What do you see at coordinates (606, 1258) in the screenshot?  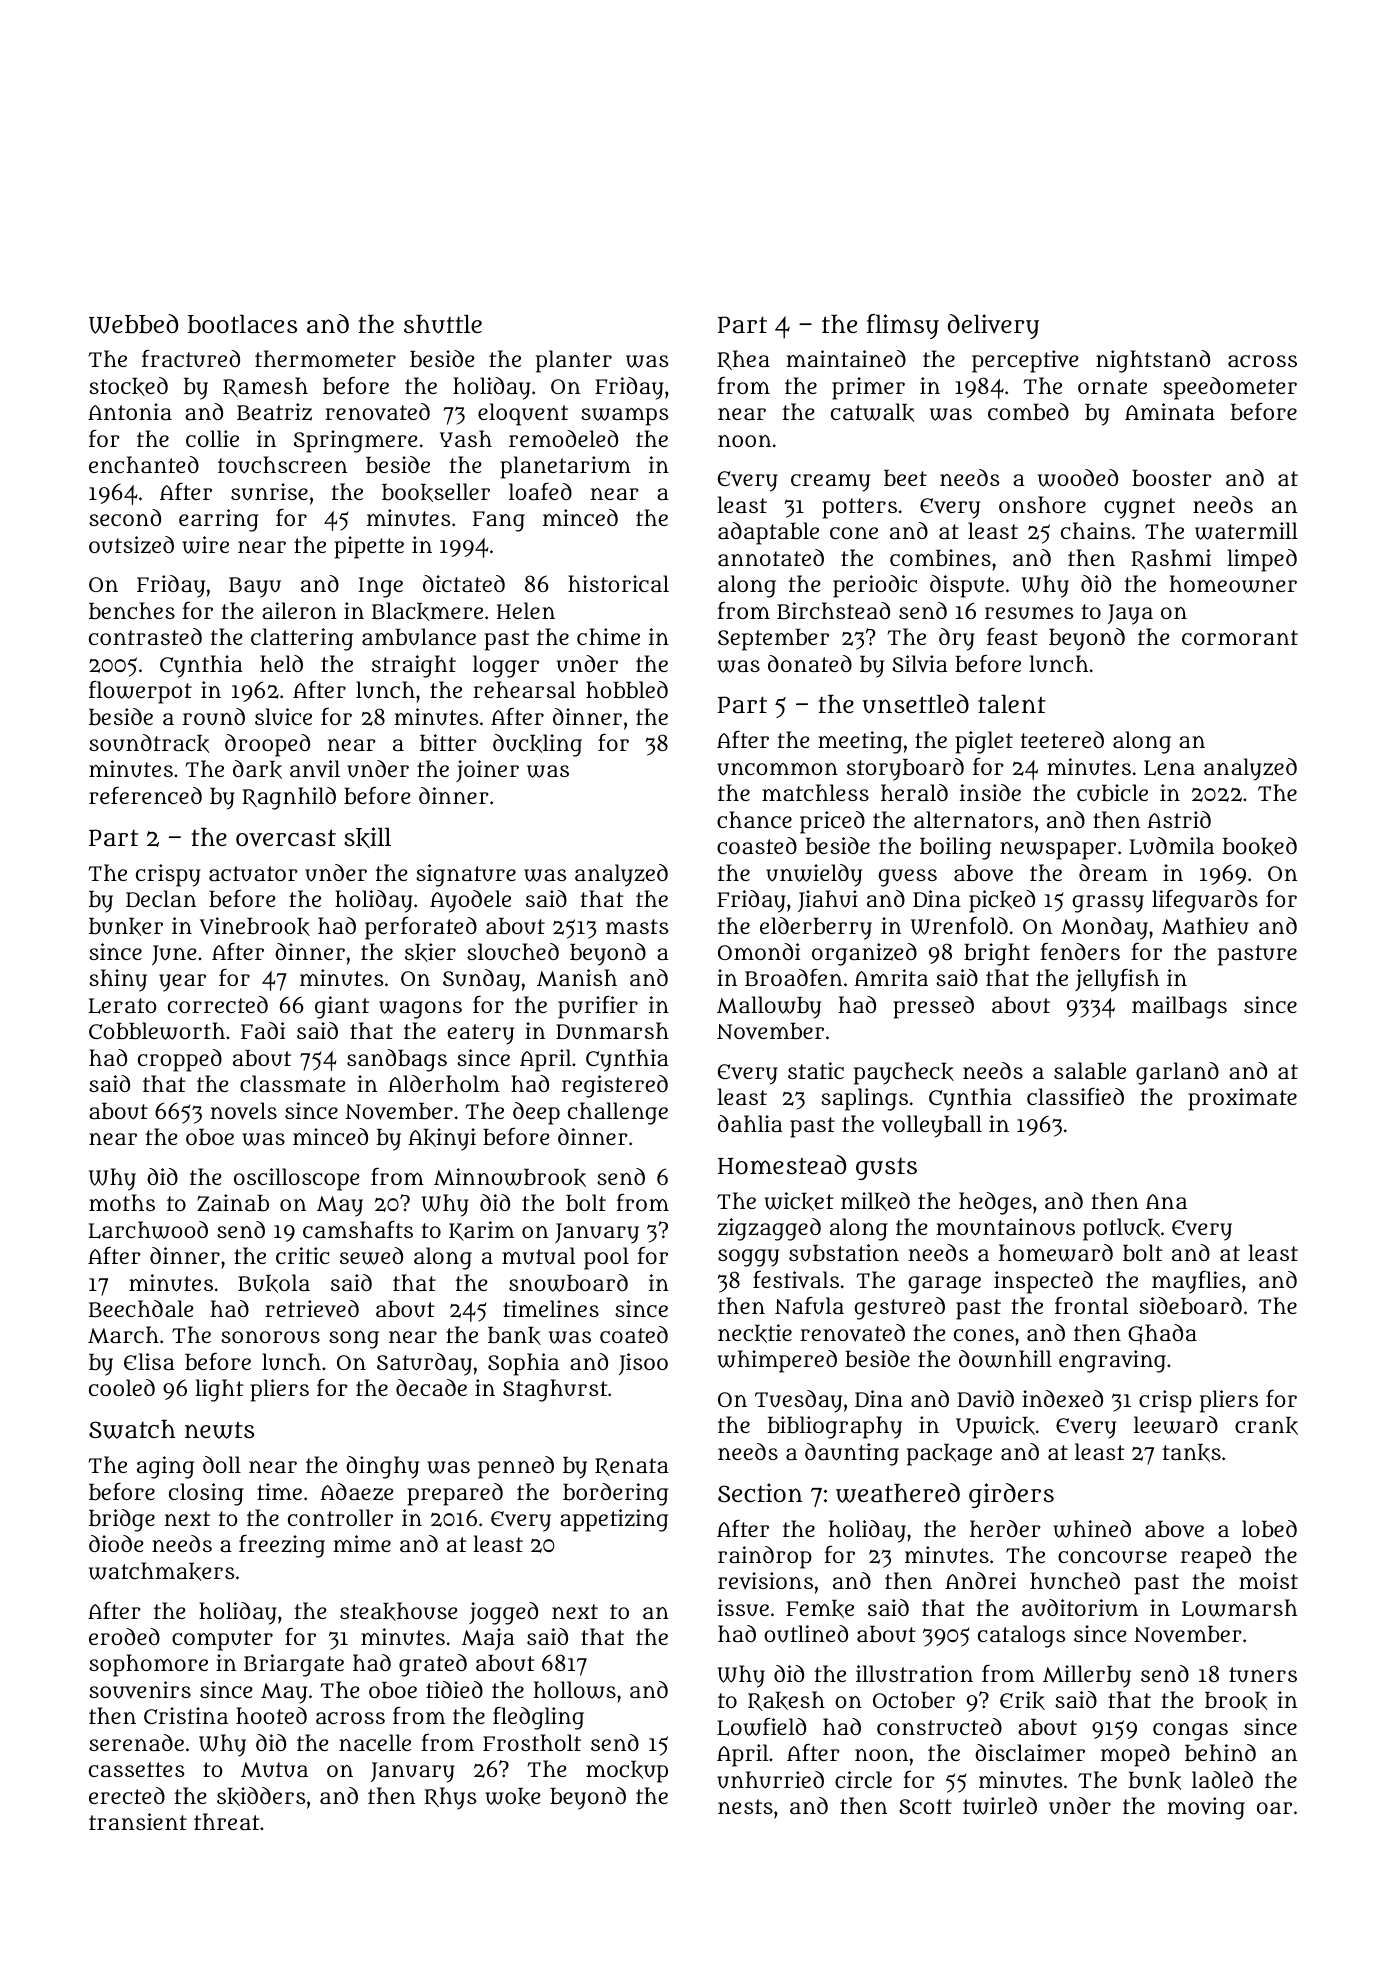 I see `pool` at bounding box center [606, 1258].
